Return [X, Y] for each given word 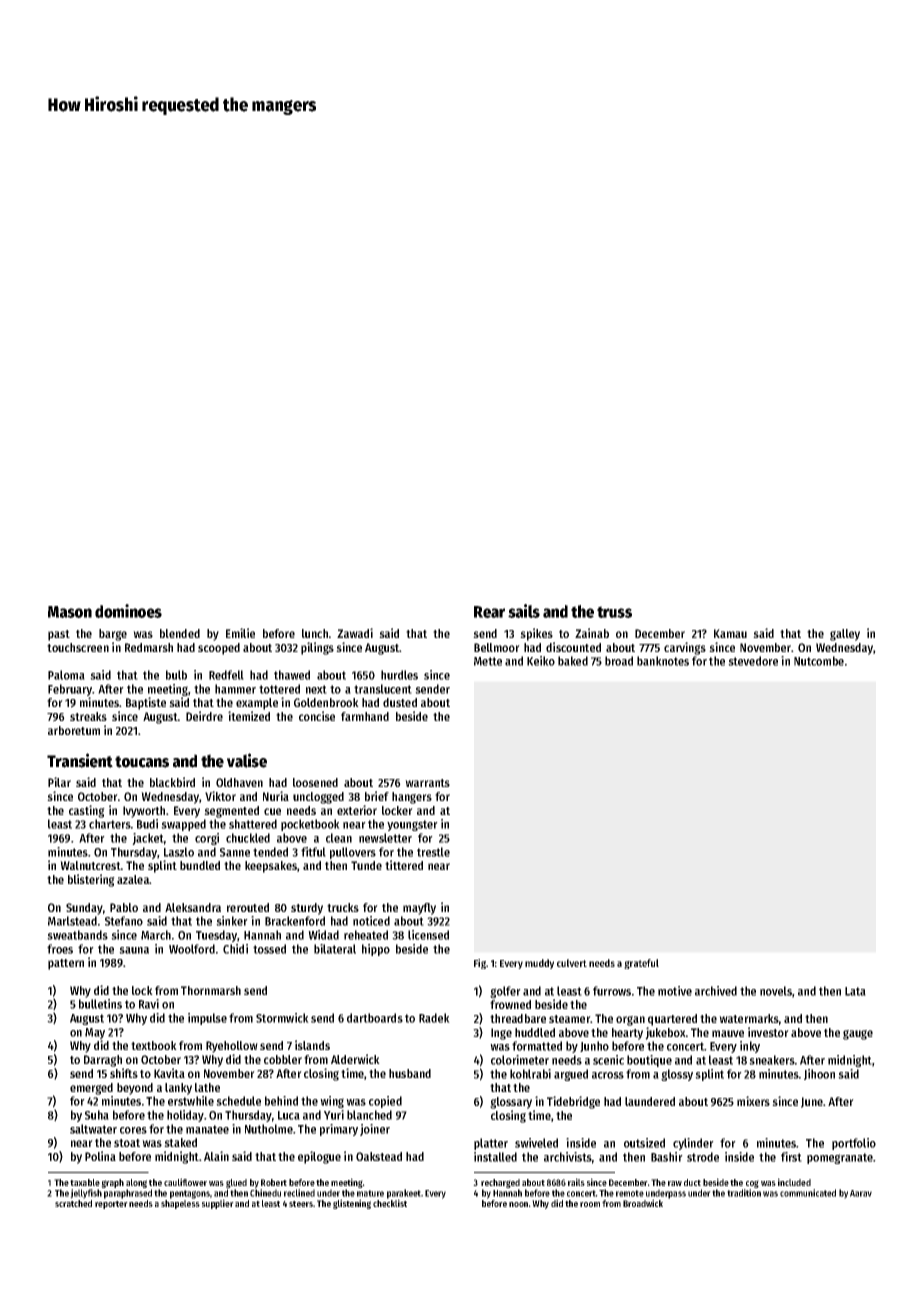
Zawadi [355, 633]
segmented [231, 812]
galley [845, 635]
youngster [412, 825]
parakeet [404, 1194]
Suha [97, 1115]
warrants [427, 783]
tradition [744, 1193]
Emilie [240, 633]
